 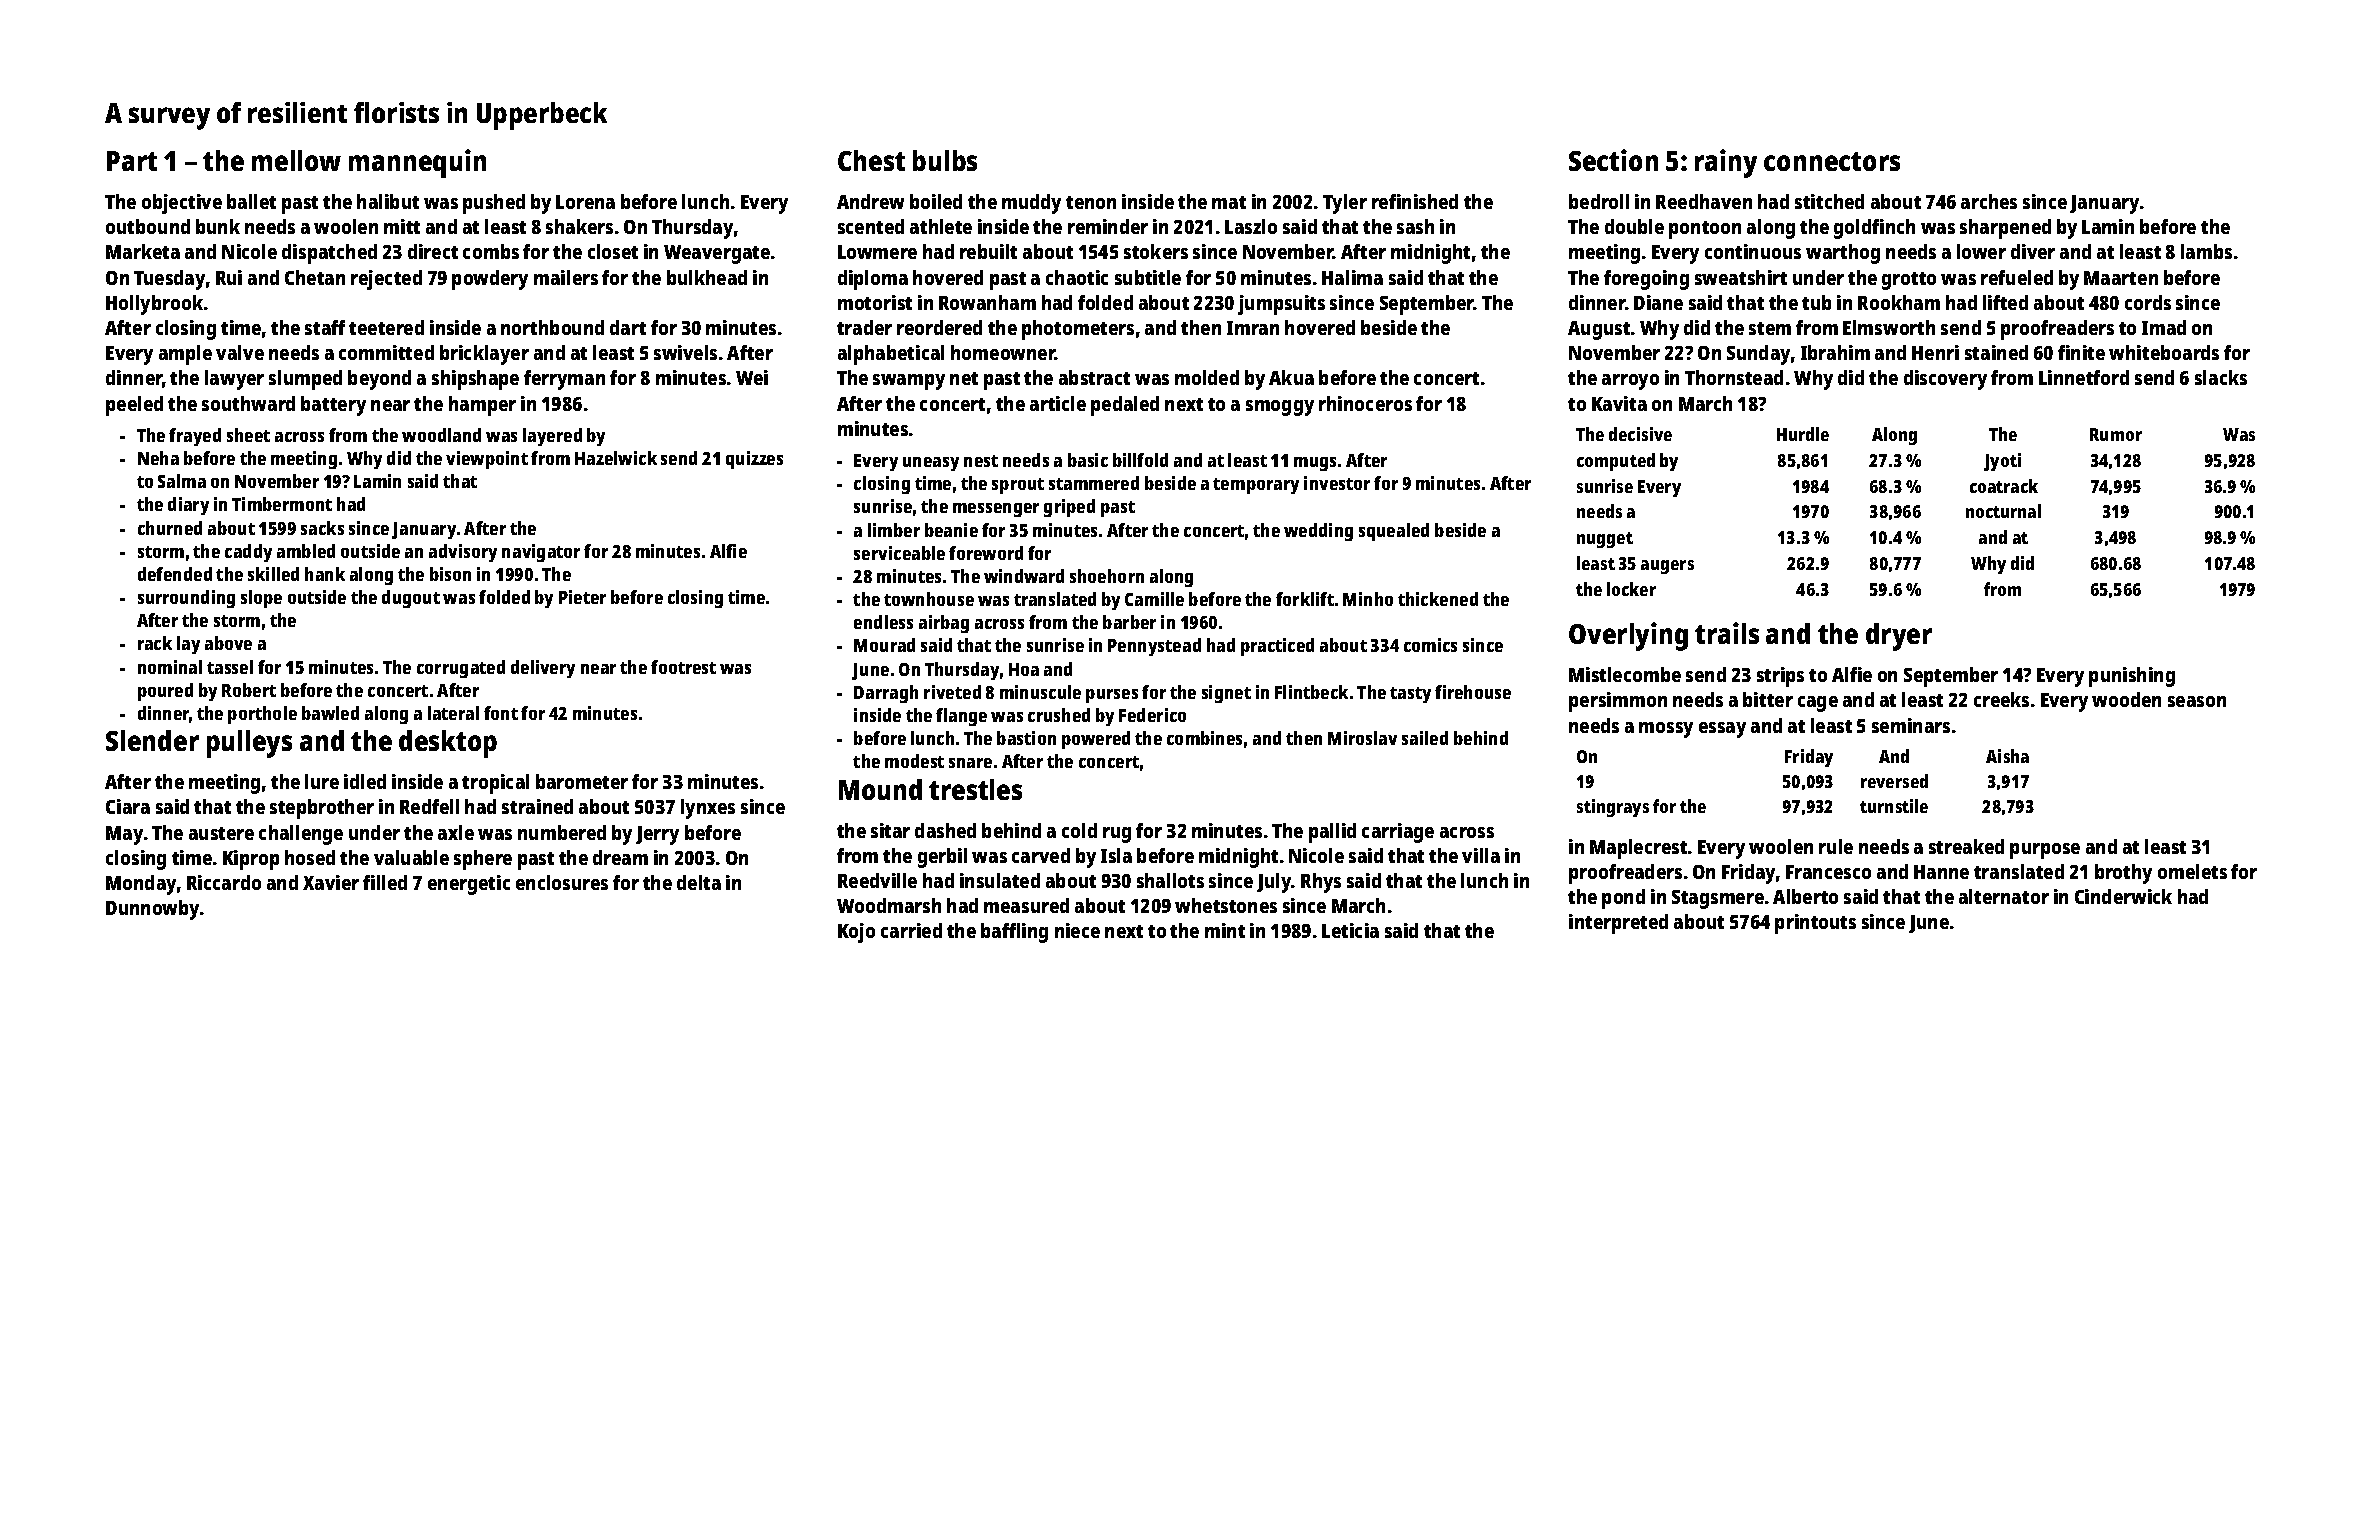 I want to click on Aisha, so click(x=2007, y=756).
